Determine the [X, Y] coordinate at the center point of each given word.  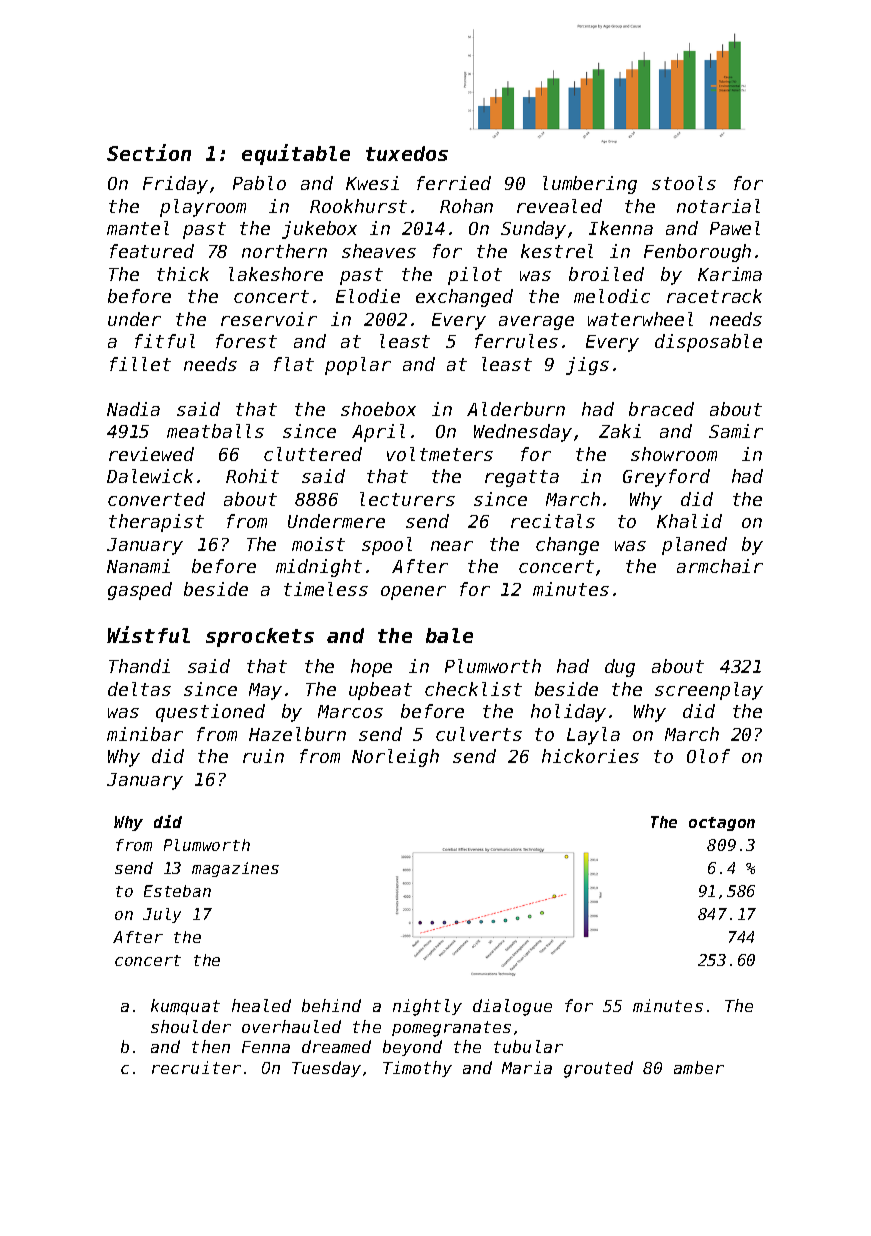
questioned [210, 713]
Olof [708, 756]
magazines [235, 869]
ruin [263, 756]
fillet [140, 364]
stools [684, 183]
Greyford [666, 478]
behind [331, 1005]
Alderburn [516, 409]
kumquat [185, 1007]
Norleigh [395, 758]
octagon [722, 824]
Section [149, 152]
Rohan [466, 206]
